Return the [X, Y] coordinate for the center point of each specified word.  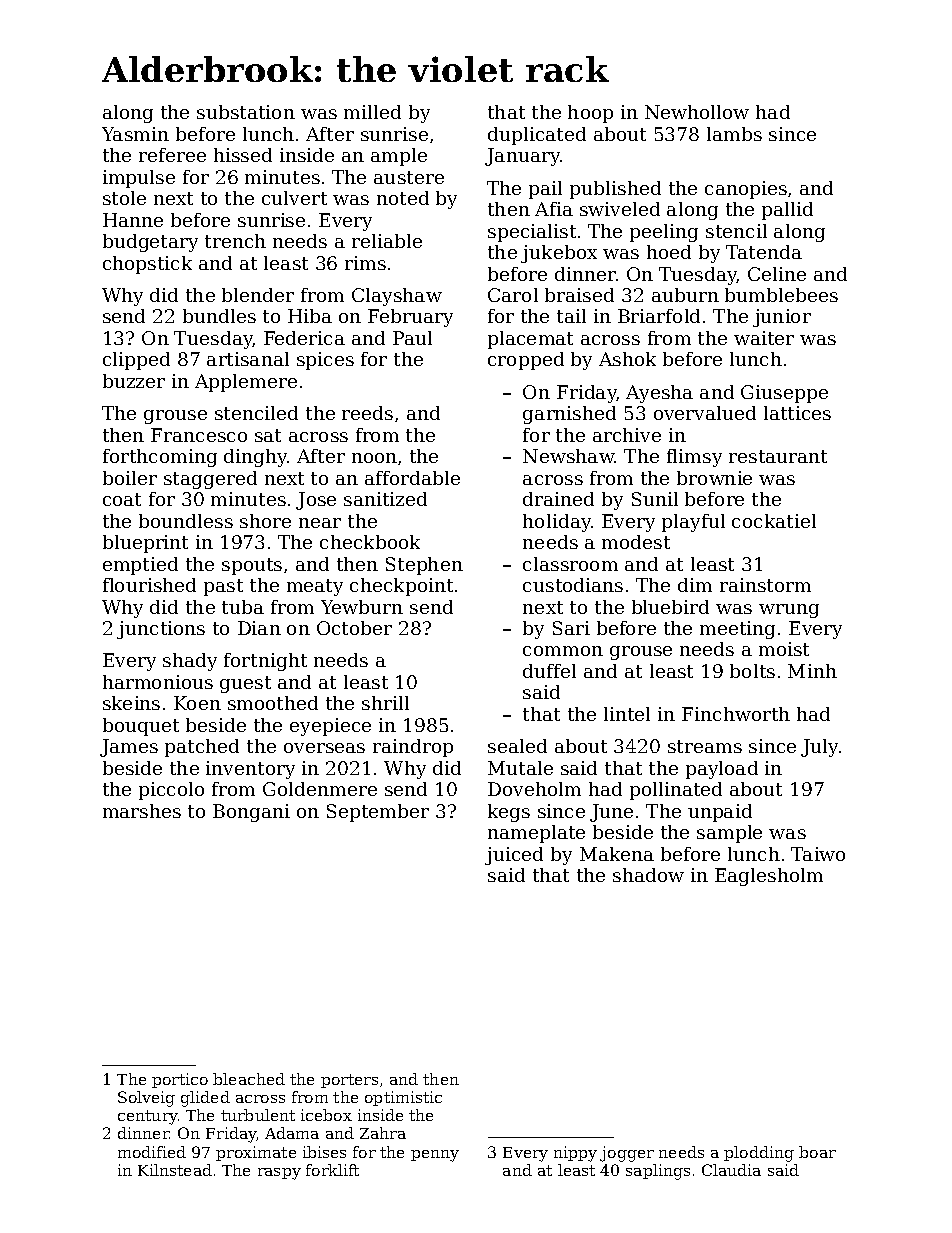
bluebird [670, 607]
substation [246, 112]
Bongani [251, 813]
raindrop [413, 748]
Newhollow [697, 112]
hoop [590, 114]
